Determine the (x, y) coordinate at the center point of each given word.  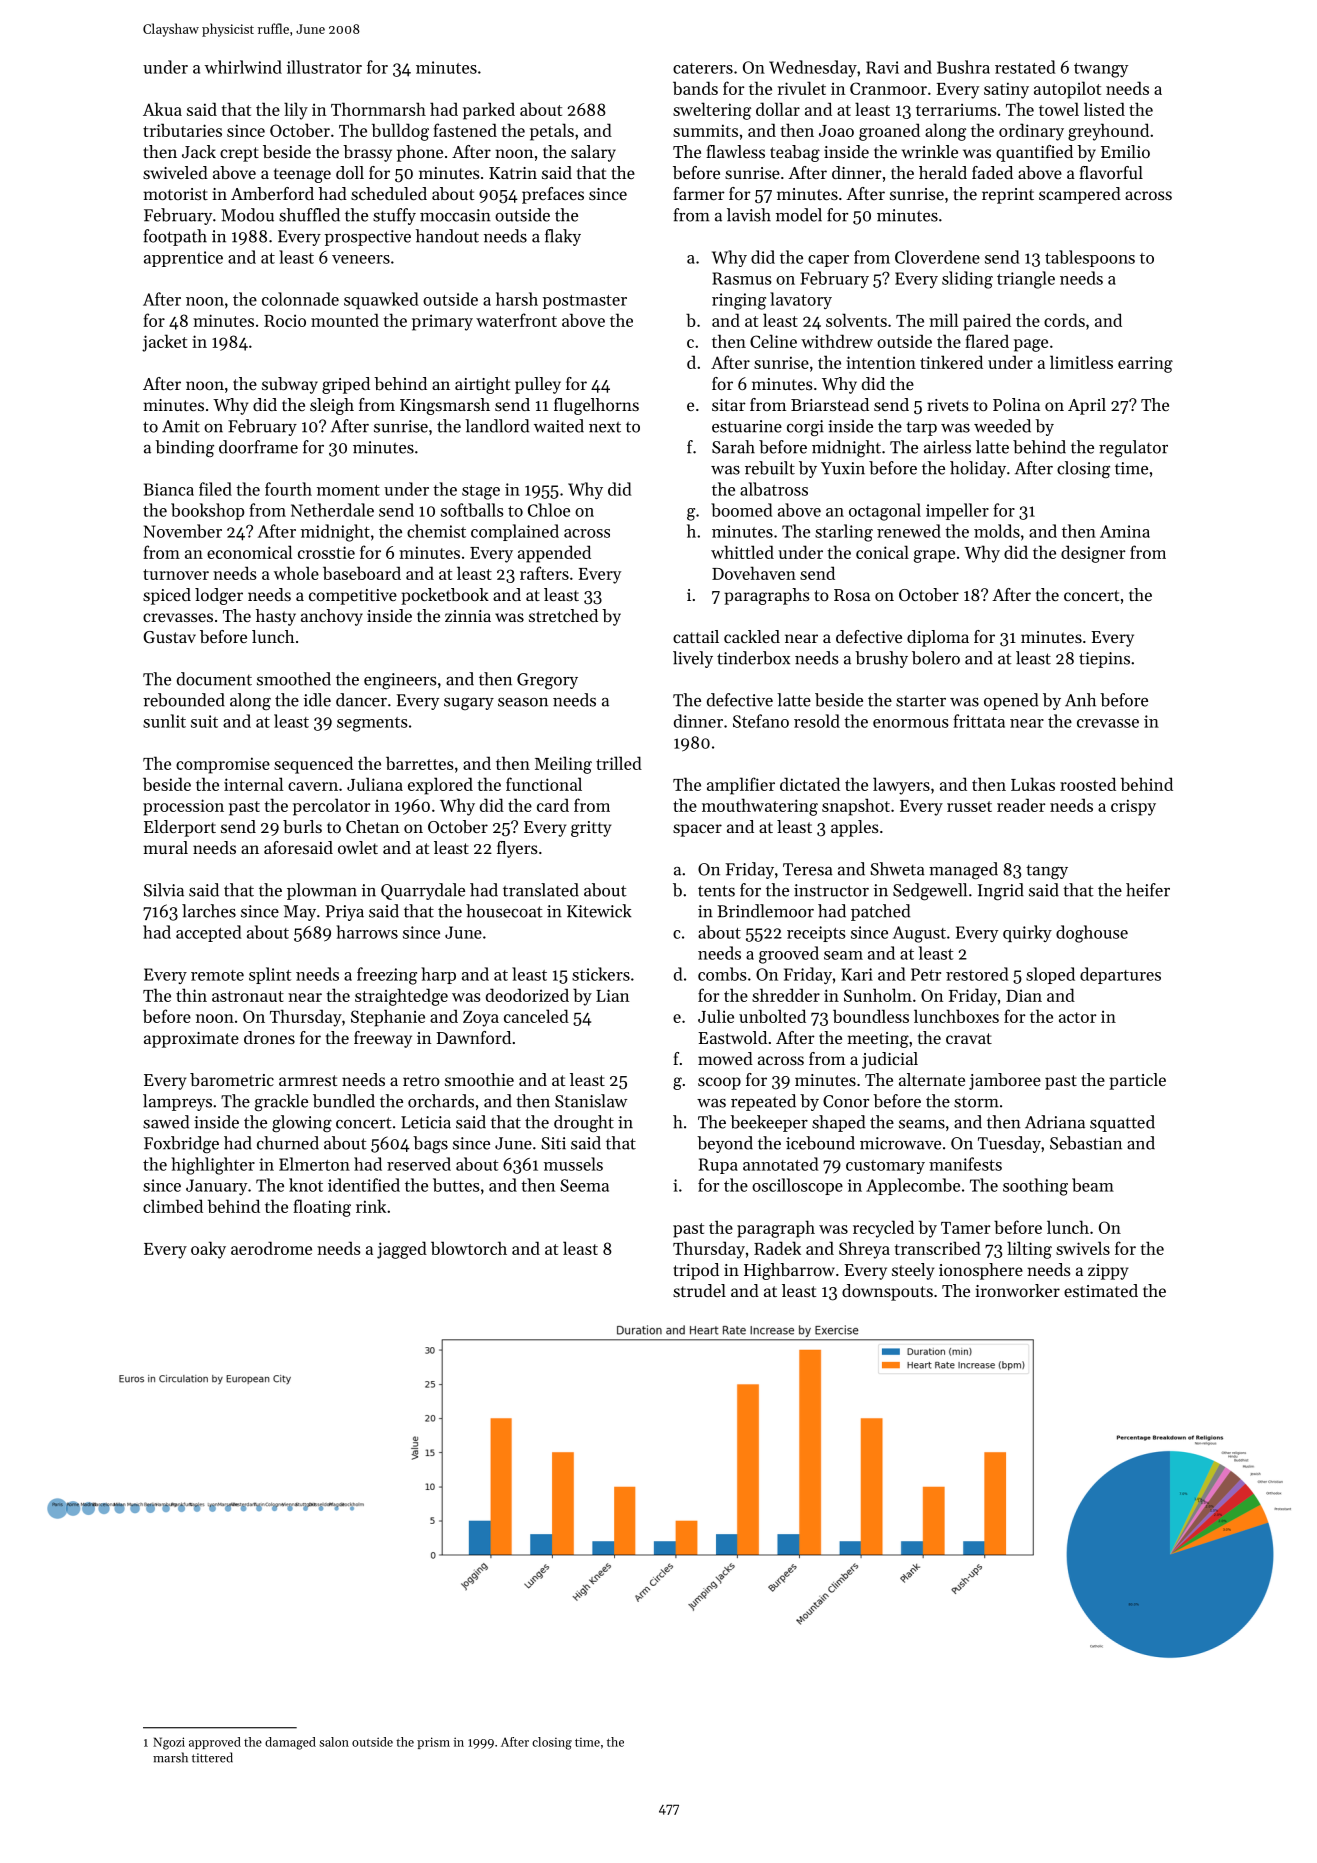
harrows (367, 932)
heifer (1148, 890)
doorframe (258, 447)
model (799, 215)
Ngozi (169, 1743)
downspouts (887, 1292)
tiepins (1104, 660)
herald (943, 172)
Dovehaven (754, 573)
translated (541, 890)
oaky (208, 1250)
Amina (1125, 531)
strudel (699, 1290)
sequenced (313, 765)
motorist (175, 194)
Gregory (547, 681)
